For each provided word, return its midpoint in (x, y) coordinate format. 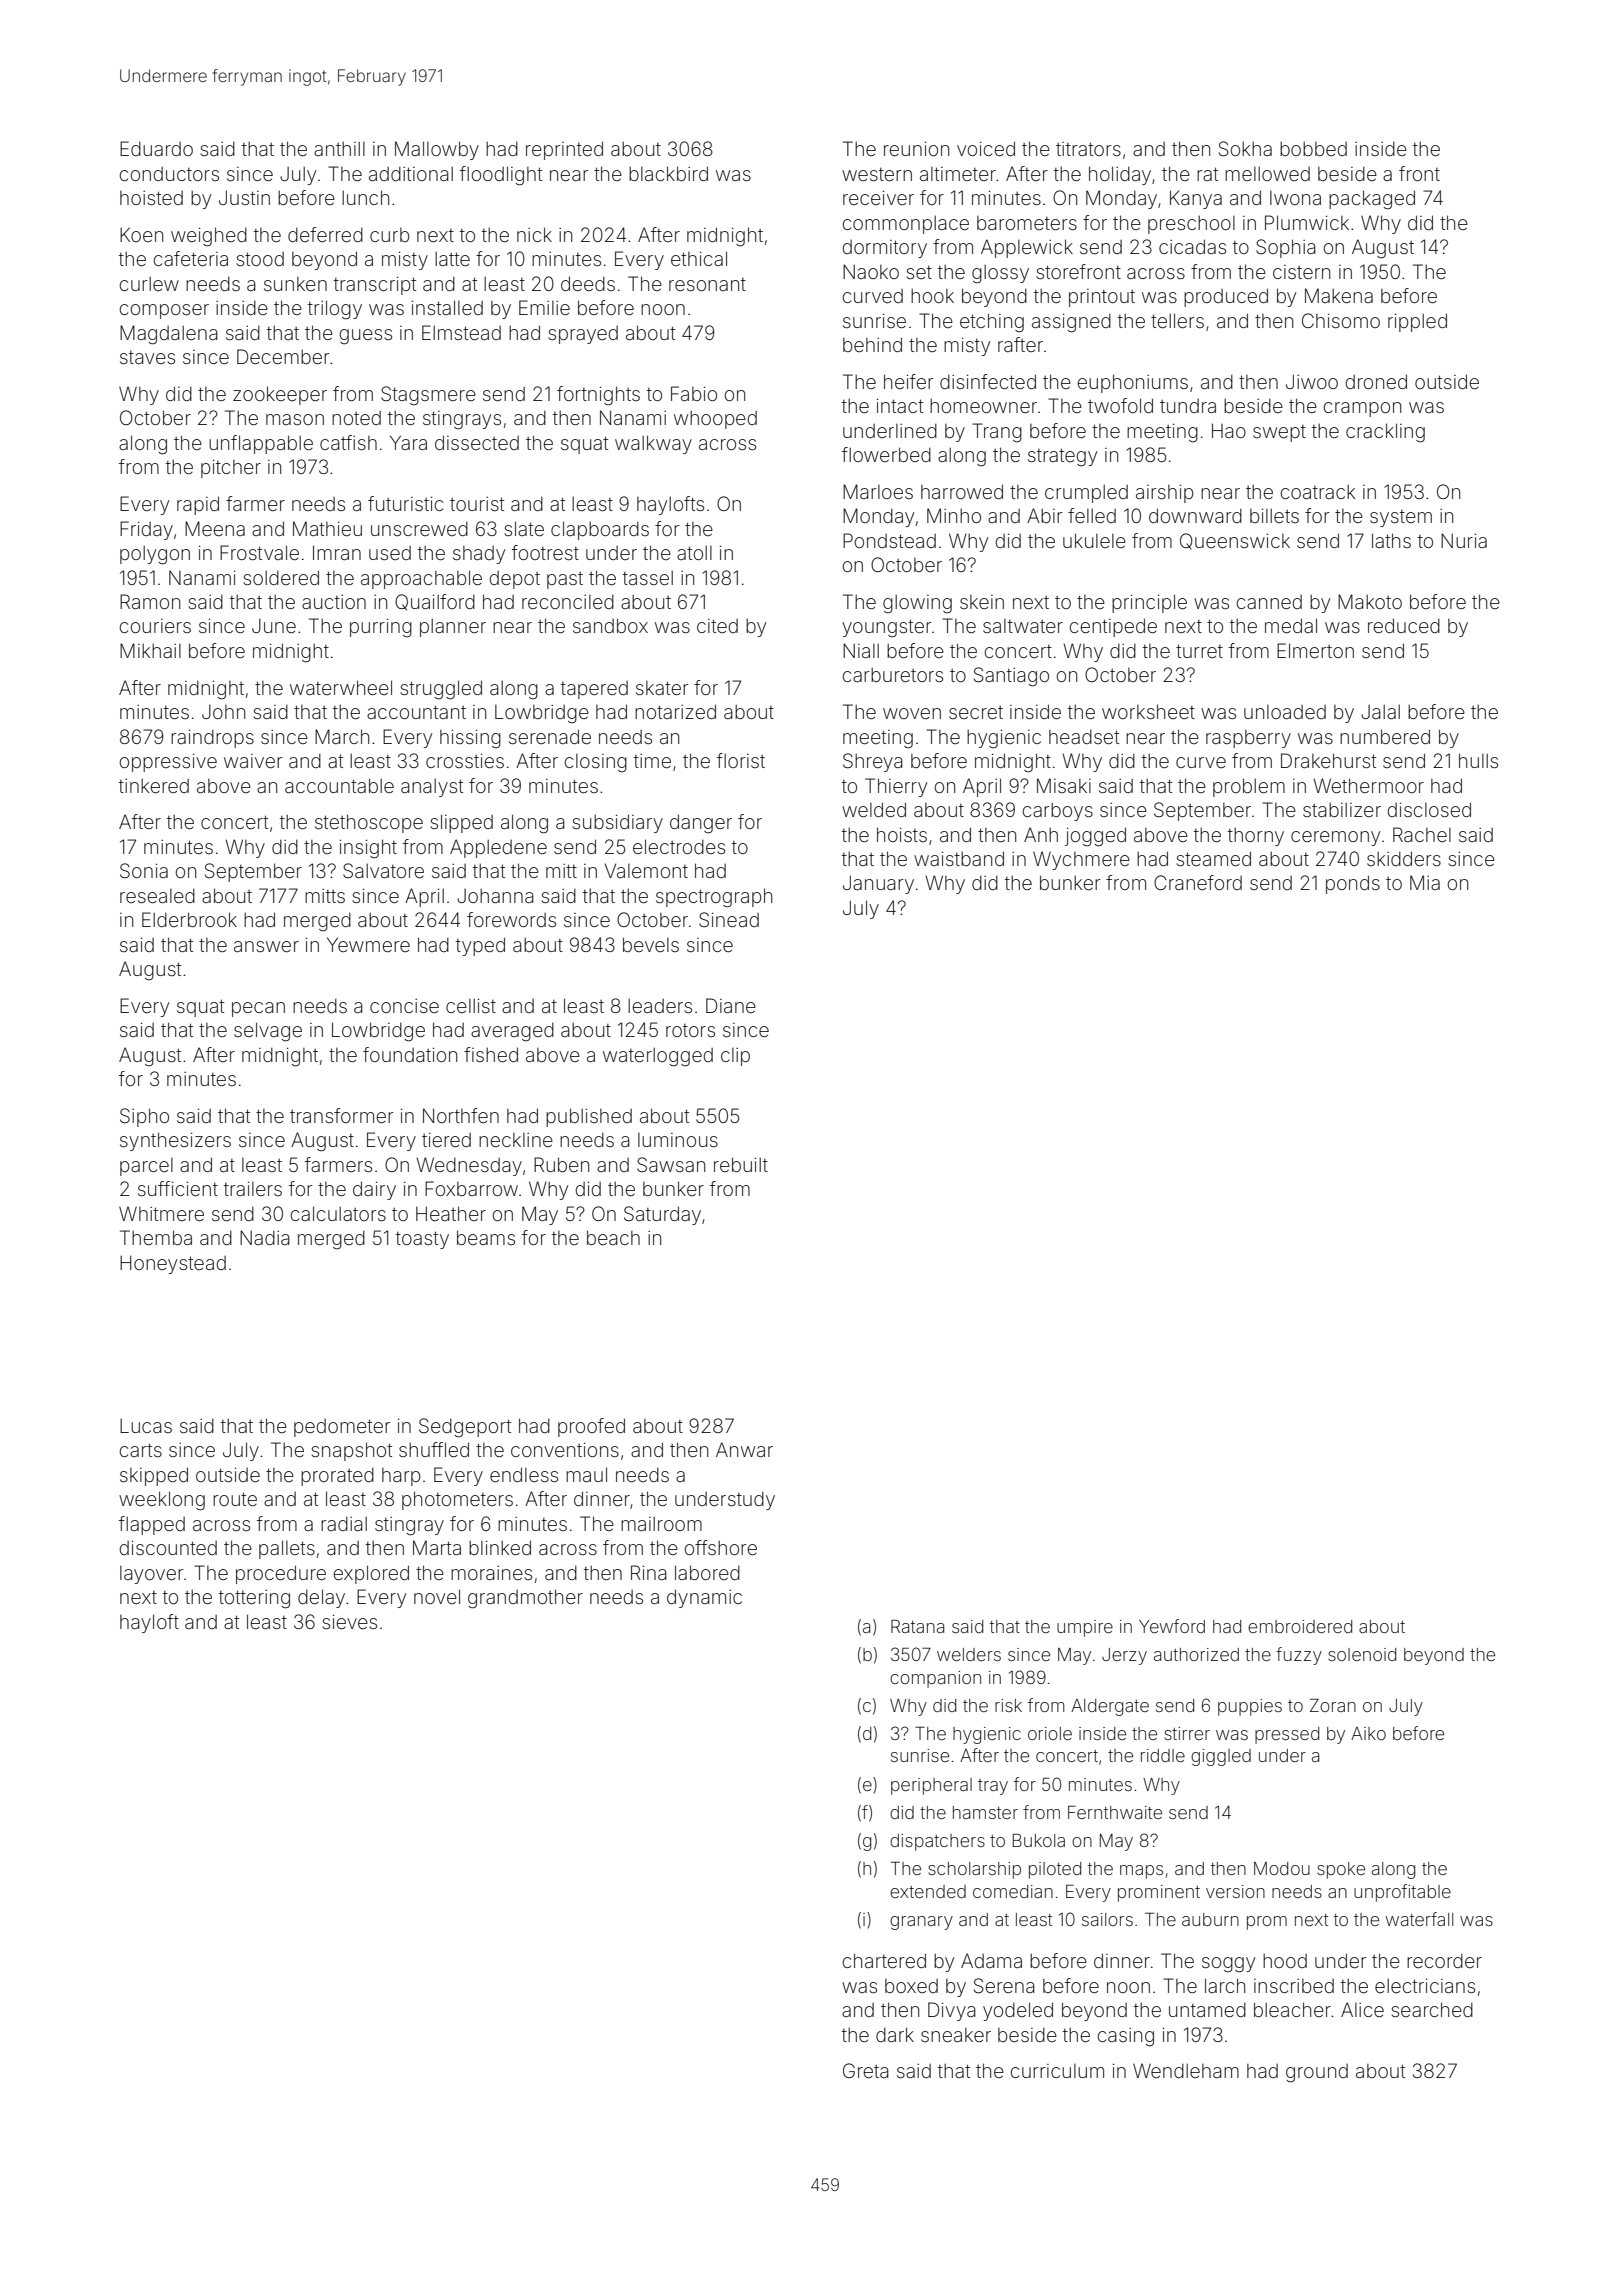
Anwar (744, 1449)
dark (895, 2034)
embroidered (1300, 1626)
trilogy (335, 310)
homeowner (983, 406)
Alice (1362, 2009)
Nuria (1464, 540)
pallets (287, 1549)
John (223, 712)
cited (717, 626)
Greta (866, 2070)
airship (1165, 494)
